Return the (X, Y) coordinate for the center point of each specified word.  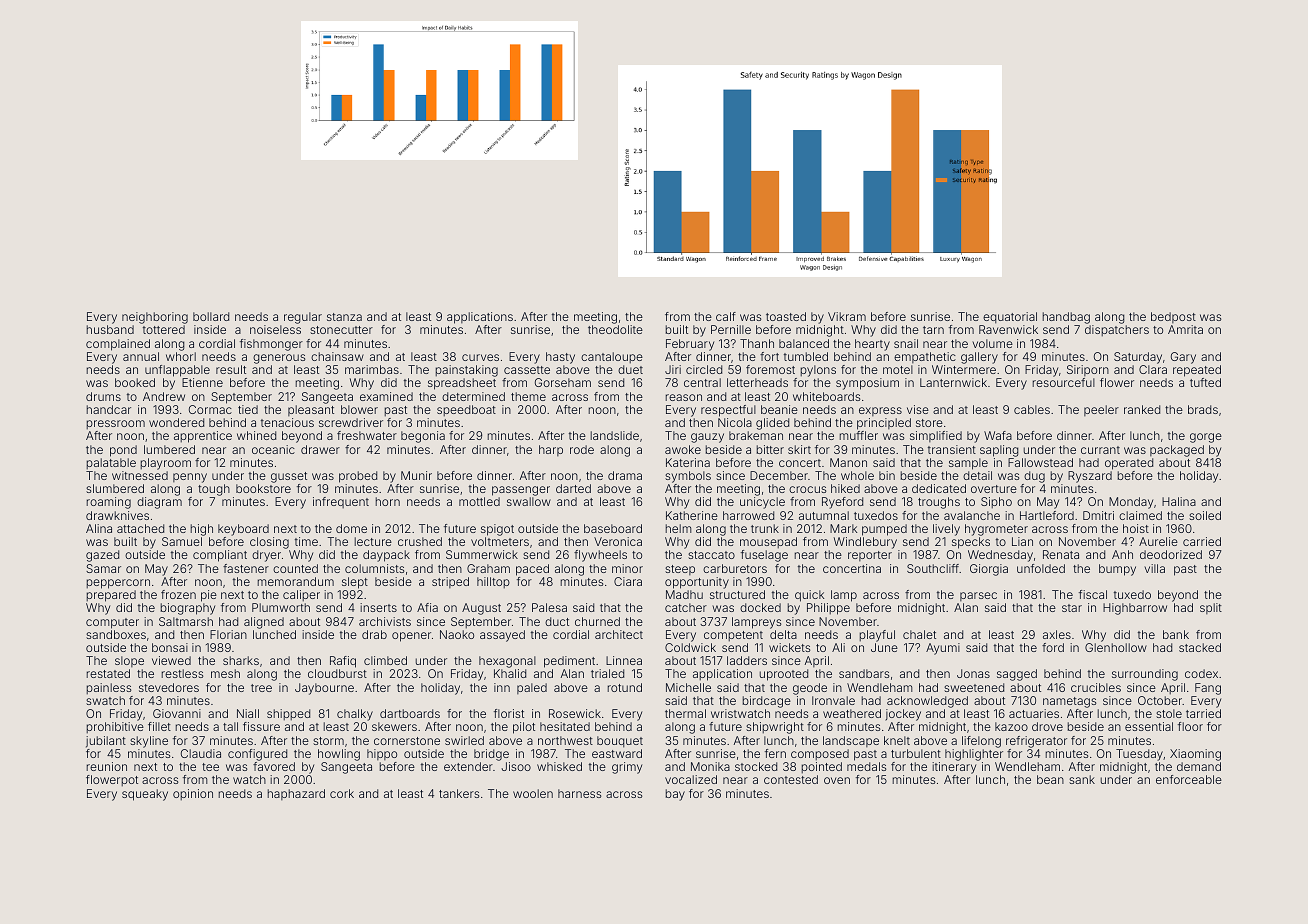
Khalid (510, 673)
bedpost (1173, 317)
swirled (464, 740)
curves (480, 357)
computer (112, 623)
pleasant (311, 410)
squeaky (145, 795)
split (1211, 608)
